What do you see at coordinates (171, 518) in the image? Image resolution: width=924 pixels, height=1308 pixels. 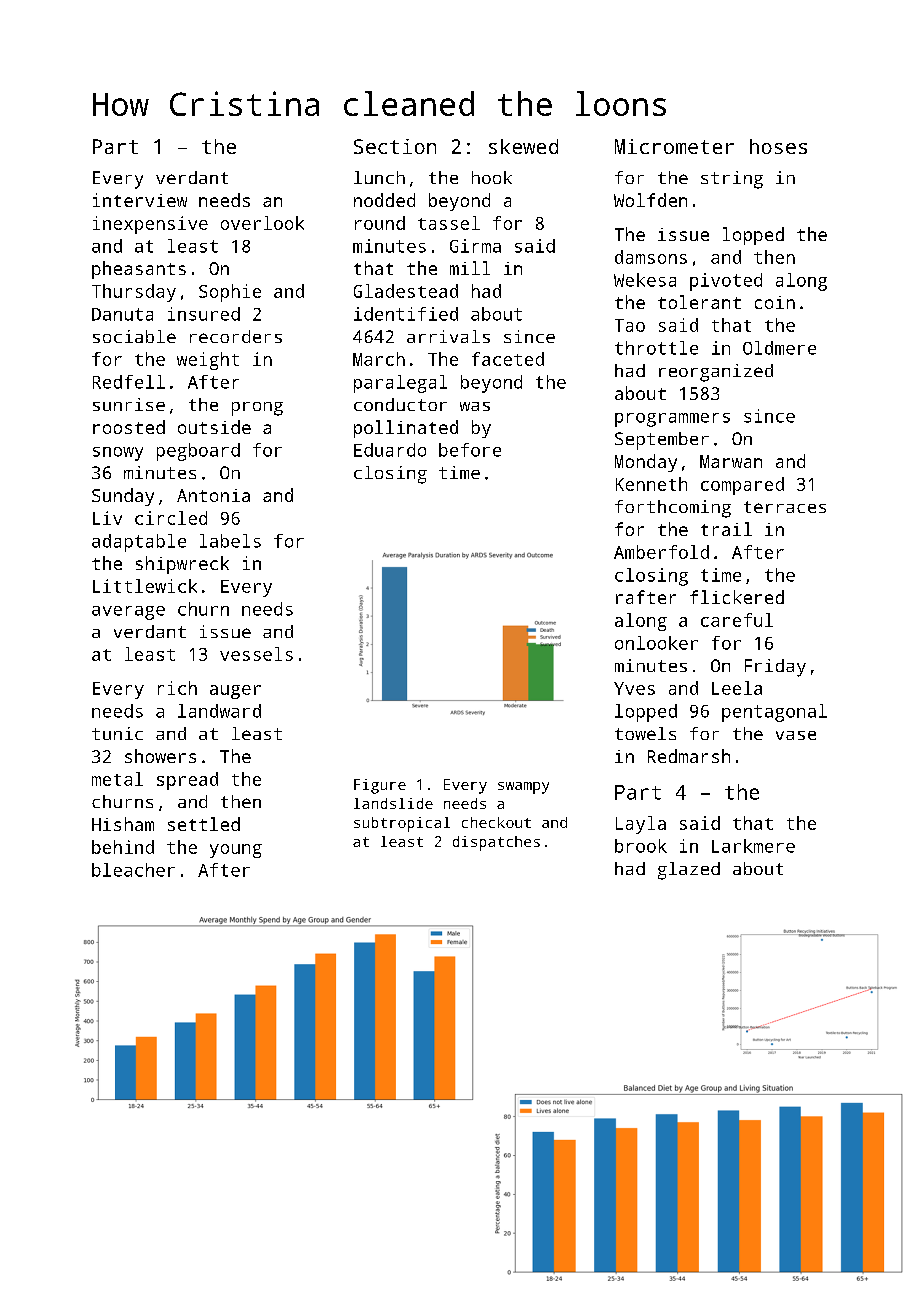 I see `circled` at bounding box center [171, 518].
